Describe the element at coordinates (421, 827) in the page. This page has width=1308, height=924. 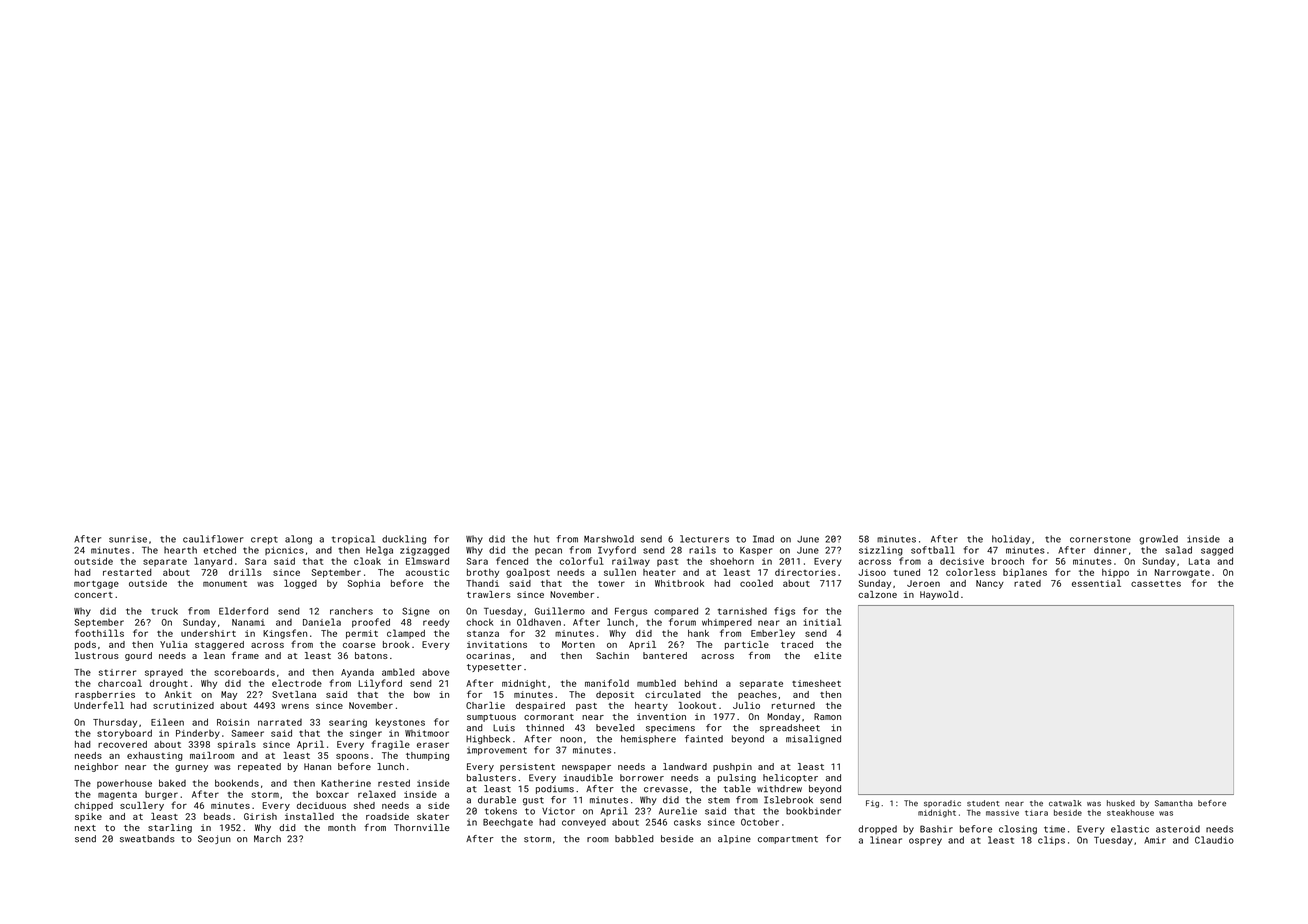
I see `Thornville` at that location.
